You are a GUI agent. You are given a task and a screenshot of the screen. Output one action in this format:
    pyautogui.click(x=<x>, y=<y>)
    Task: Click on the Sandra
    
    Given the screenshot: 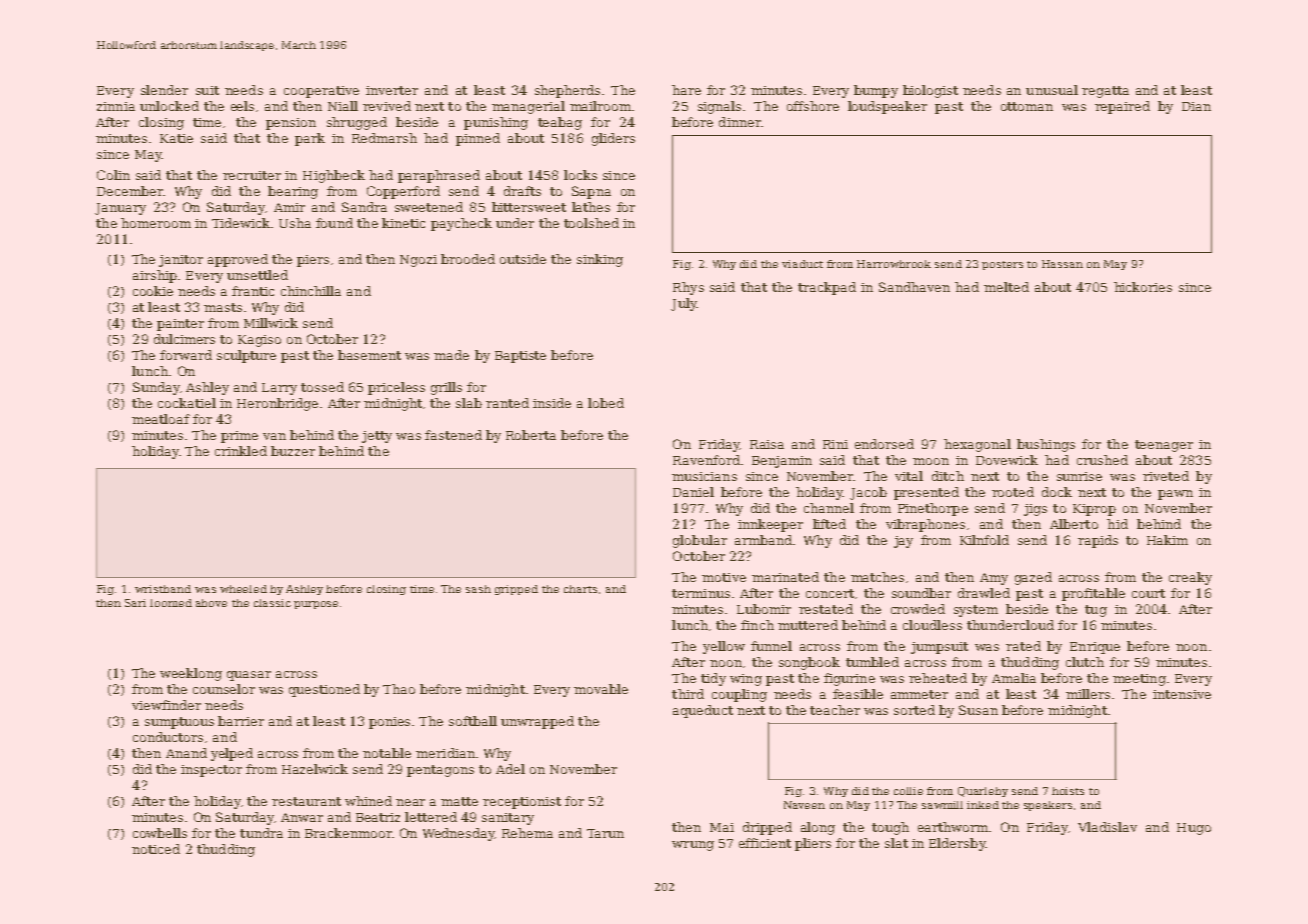 What is the action you would take?
    pyautogui.click(x=364, y=207)
